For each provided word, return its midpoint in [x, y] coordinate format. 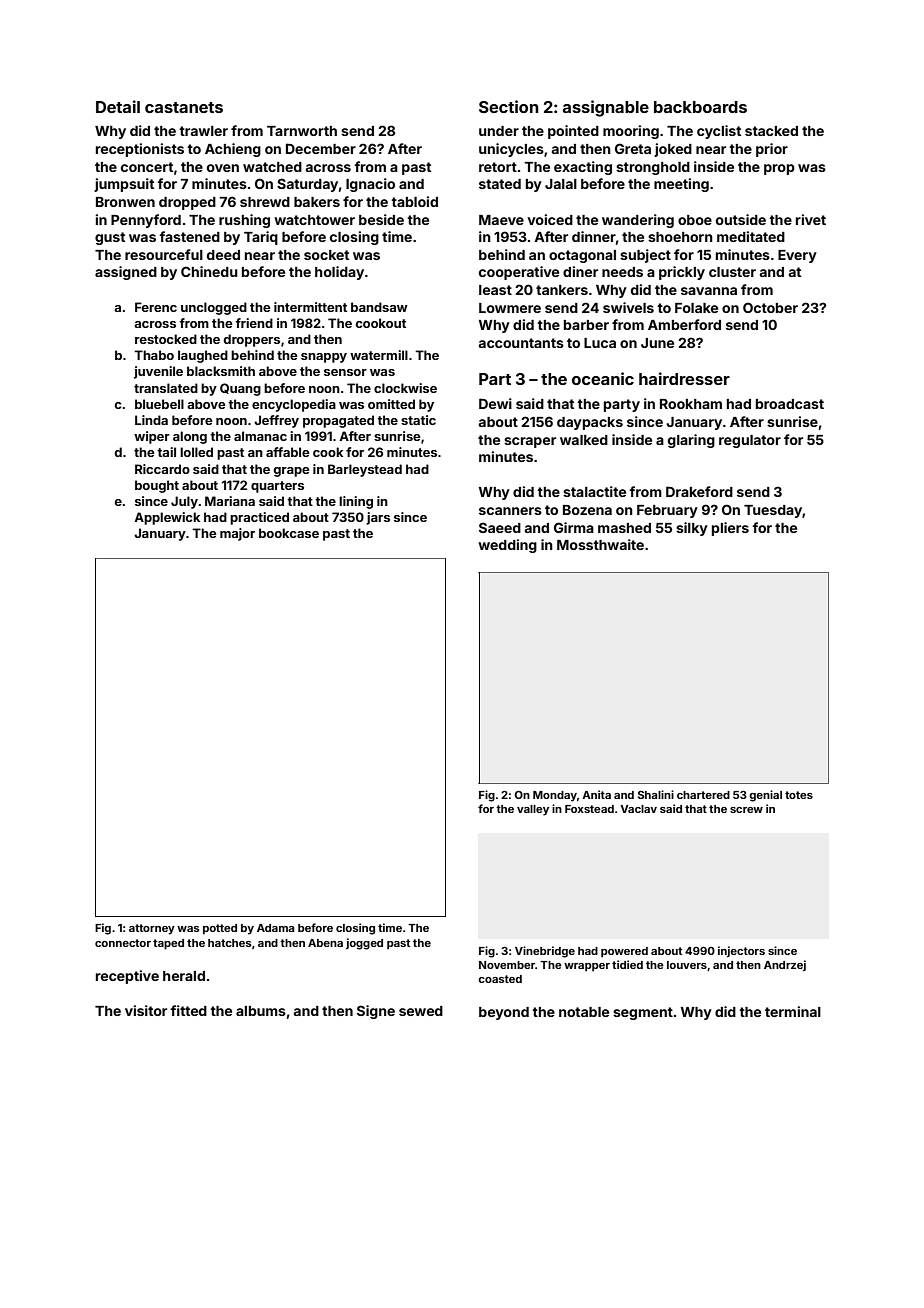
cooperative [519, 273]
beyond [504, 1013]
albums [261, 1011]
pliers [730, 529]
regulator [750, 441]
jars [378, 518]
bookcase [289, 533]
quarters [277, 487]
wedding [507, 546]
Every [797, 256]
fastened [189, 236]
